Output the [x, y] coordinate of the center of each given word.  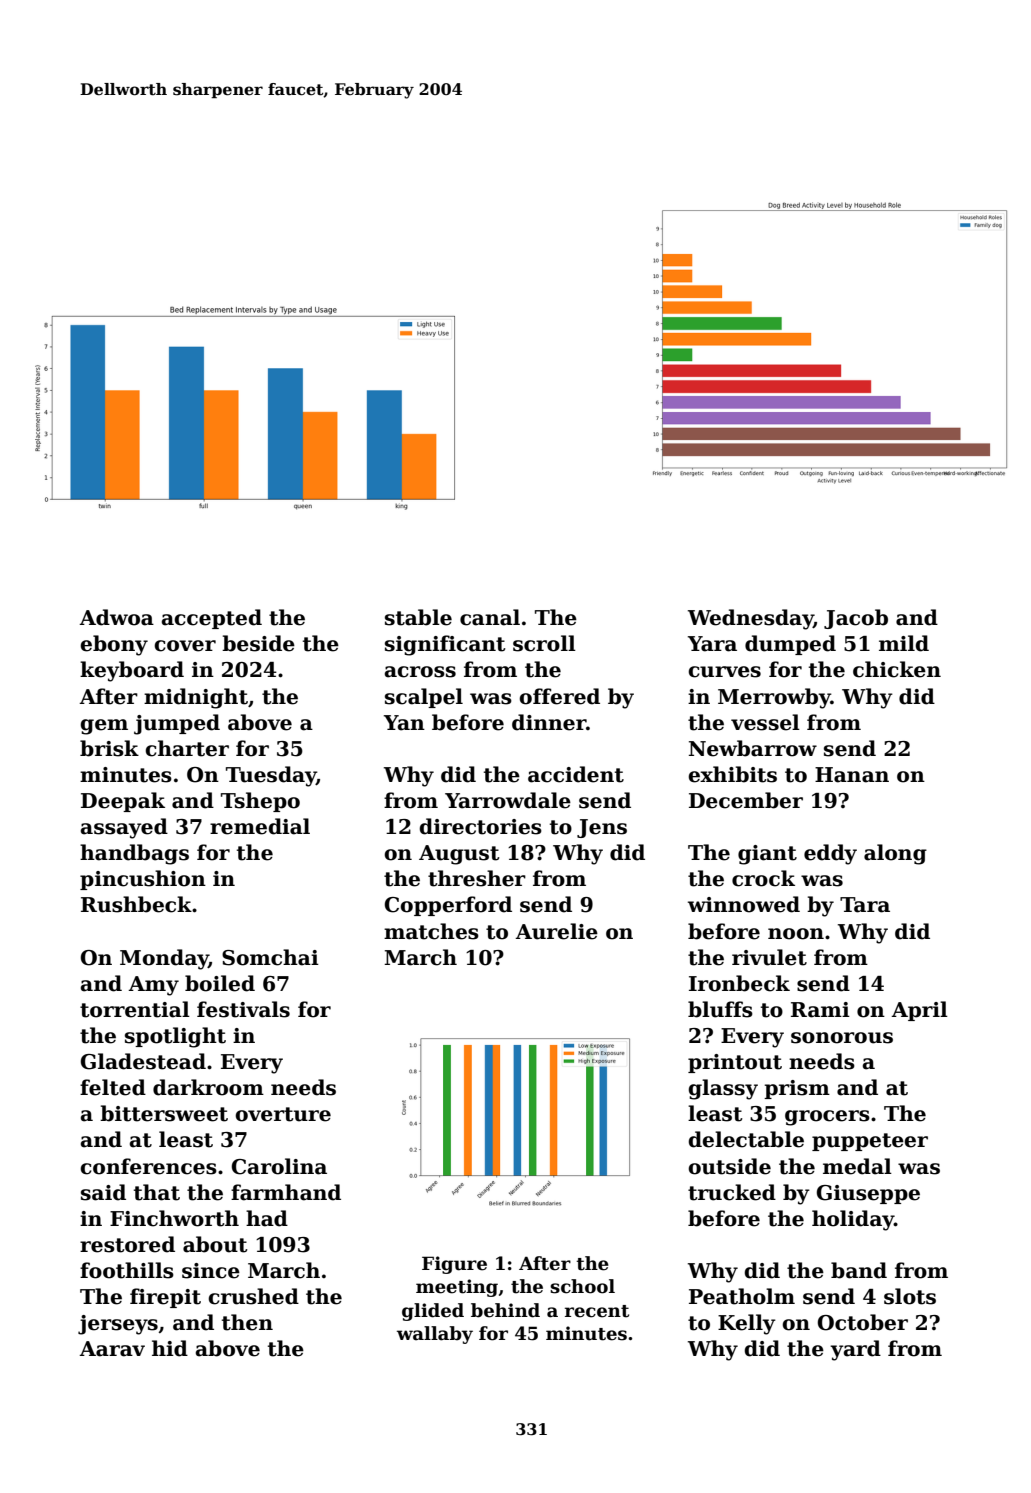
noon [796, 934]
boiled [220, 983]
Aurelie [556, 931]
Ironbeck [739, 983]
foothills [127, 1270]
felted [113, 1087]
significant [445, 645]
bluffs [720, 1009]
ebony [114, 645]
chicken [897, 669]
